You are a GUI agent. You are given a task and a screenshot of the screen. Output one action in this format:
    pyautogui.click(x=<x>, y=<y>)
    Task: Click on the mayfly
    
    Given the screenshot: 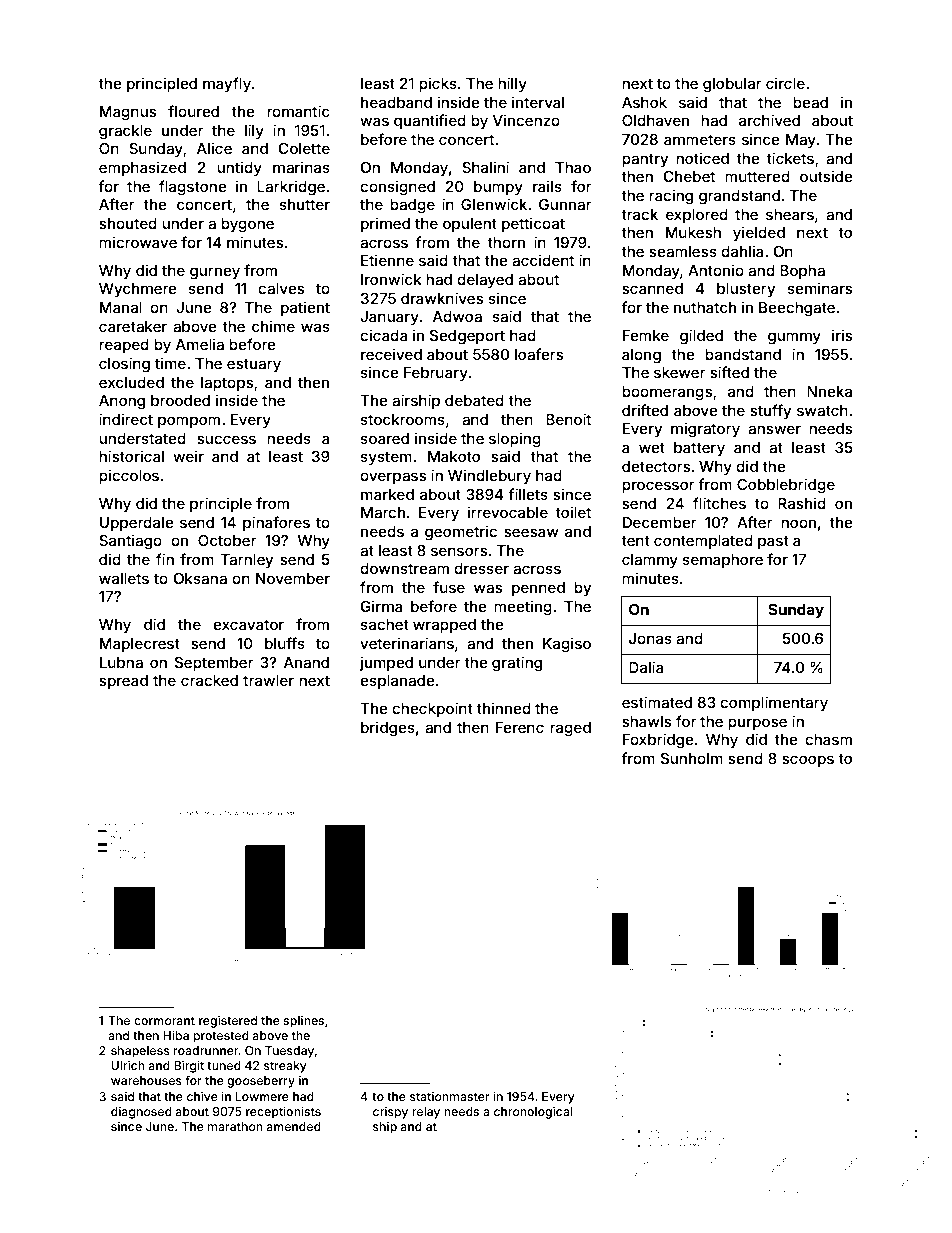 What is the action you would take?
    pyautogui.click(x=227, y=84)
